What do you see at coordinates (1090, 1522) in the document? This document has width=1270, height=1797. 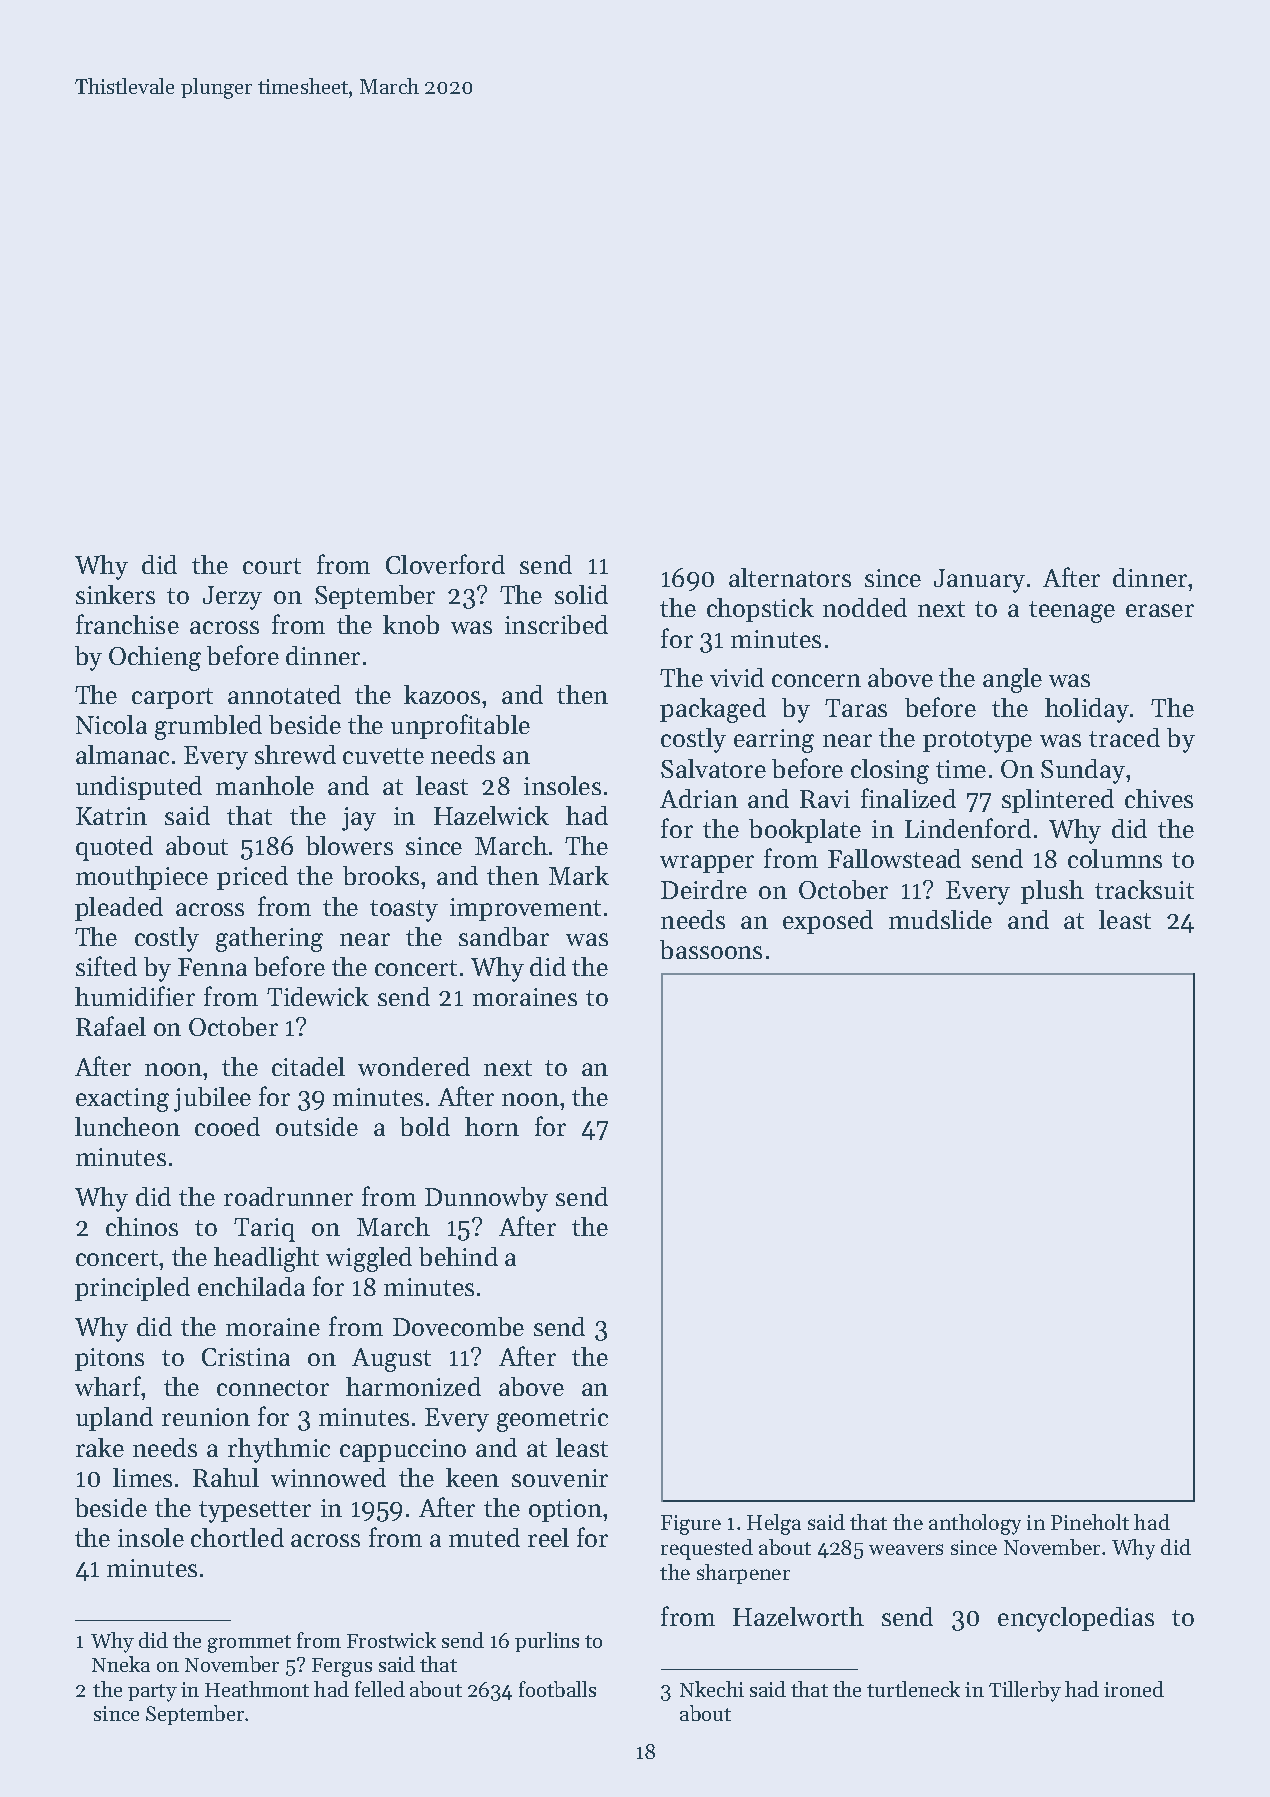 I see `Pineholt` at bounding box center [1090, 1522].
